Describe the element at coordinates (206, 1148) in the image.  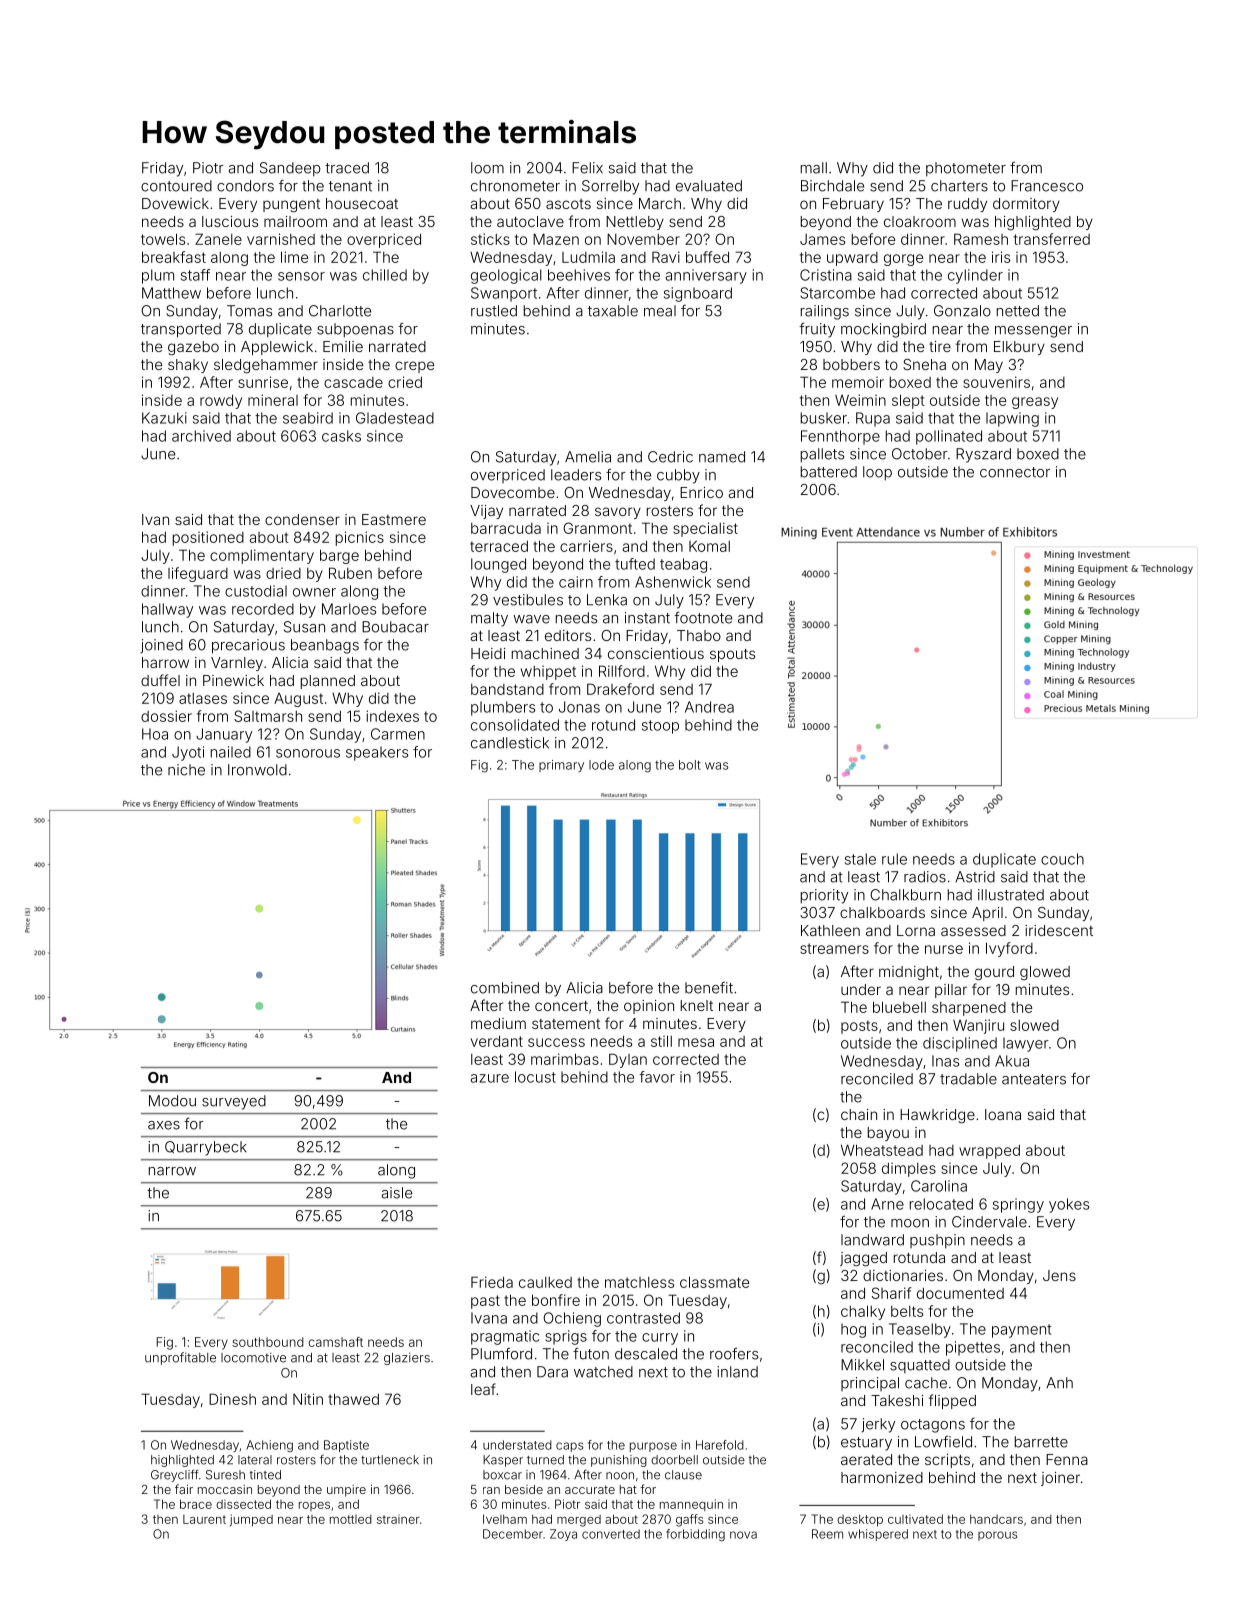
I see `Quarrybeck` at that location.
